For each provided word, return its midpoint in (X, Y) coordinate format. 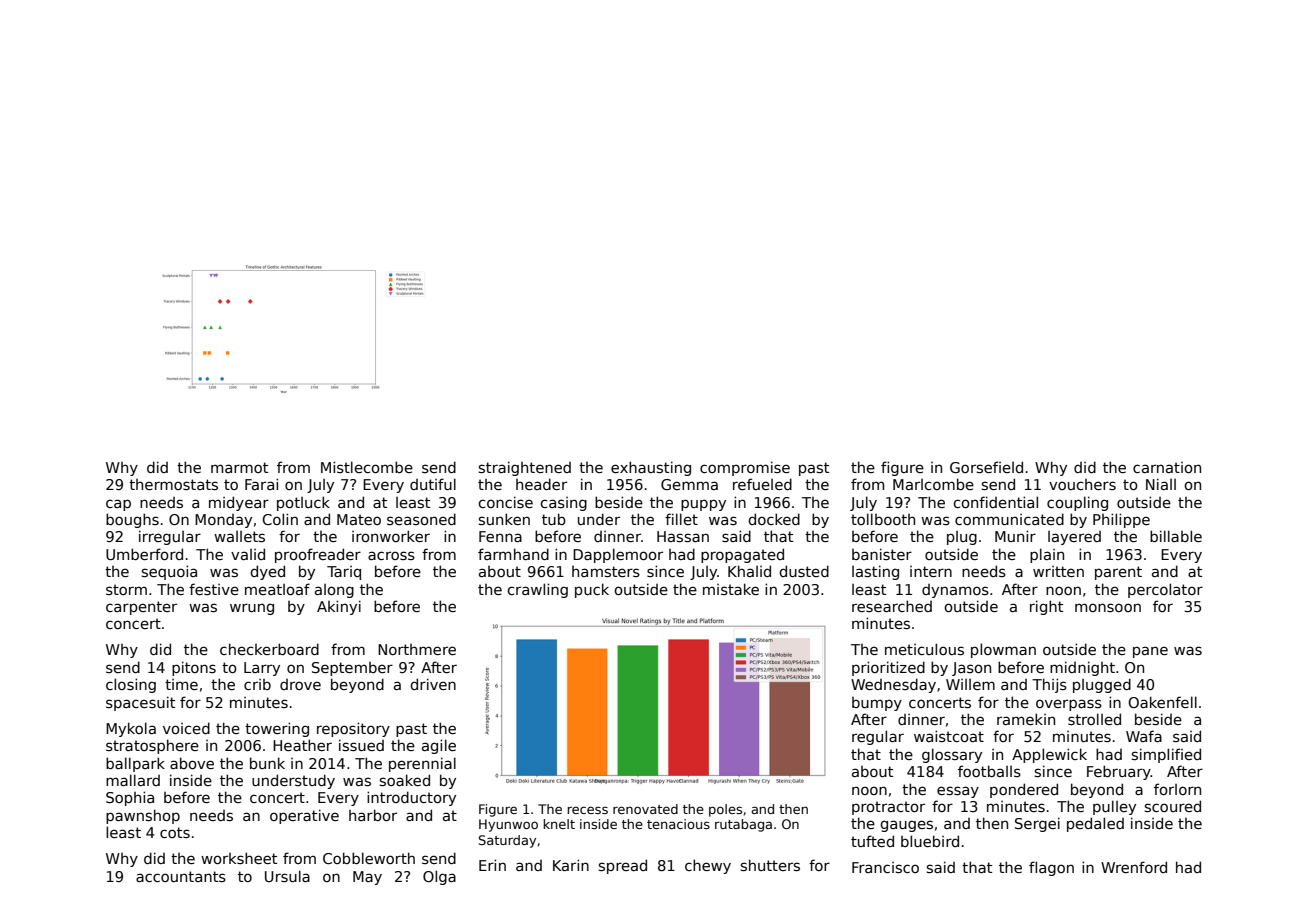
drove (300, 684)
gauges (906, 826)
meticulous (924, 649)
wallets (239, 536)
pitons (194, 668)
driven (433, 684)
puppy (703, 505)
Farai (261, 484)
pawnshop (143, 816)
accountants (181, 876)
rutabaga (743, 825)
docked (774, 519)
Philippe (1121, 520)
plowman (1003, 650)
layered (1074, 538)
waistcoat (949, 736)
